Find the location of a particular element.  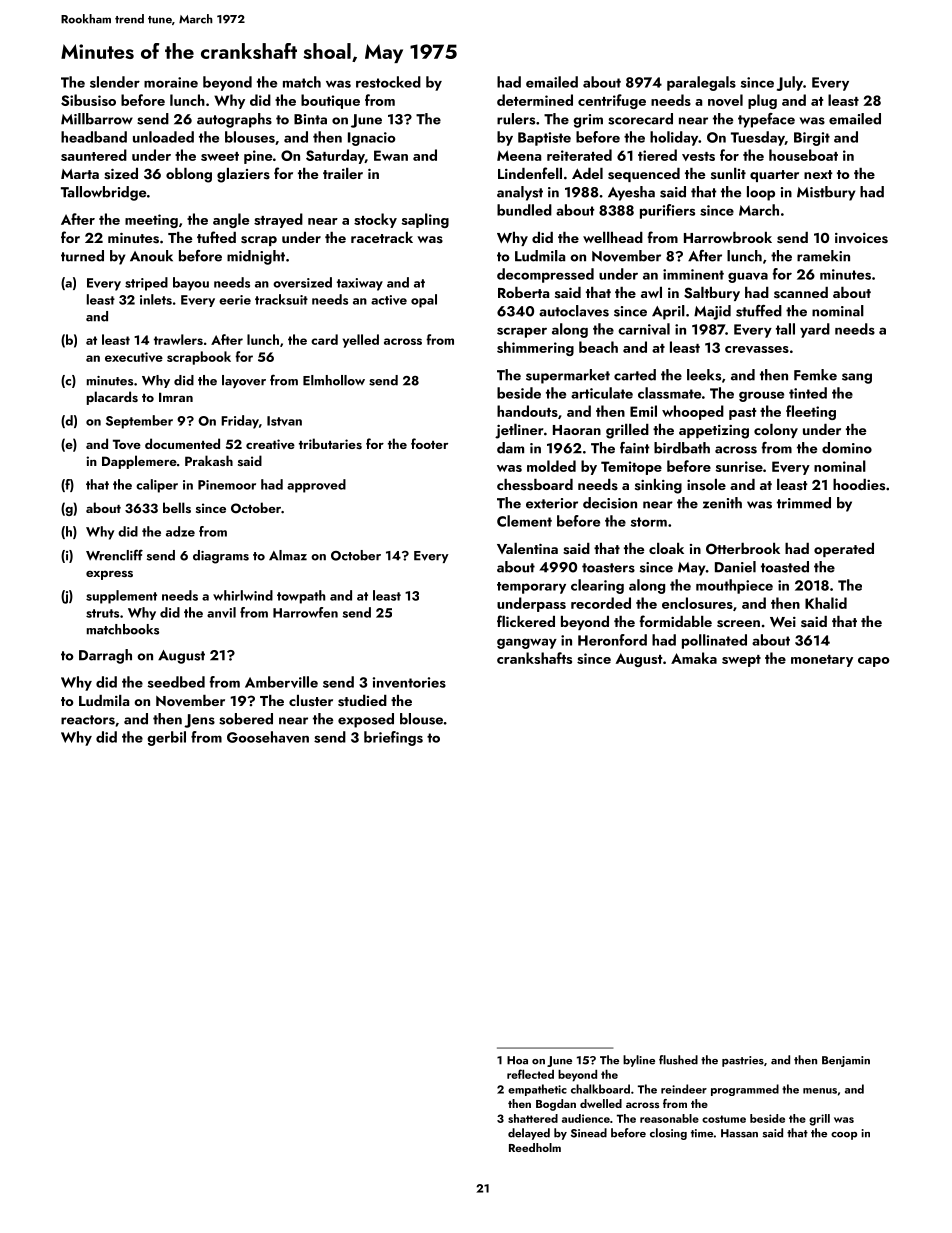

Tove is located at coordinates (127, 444).
